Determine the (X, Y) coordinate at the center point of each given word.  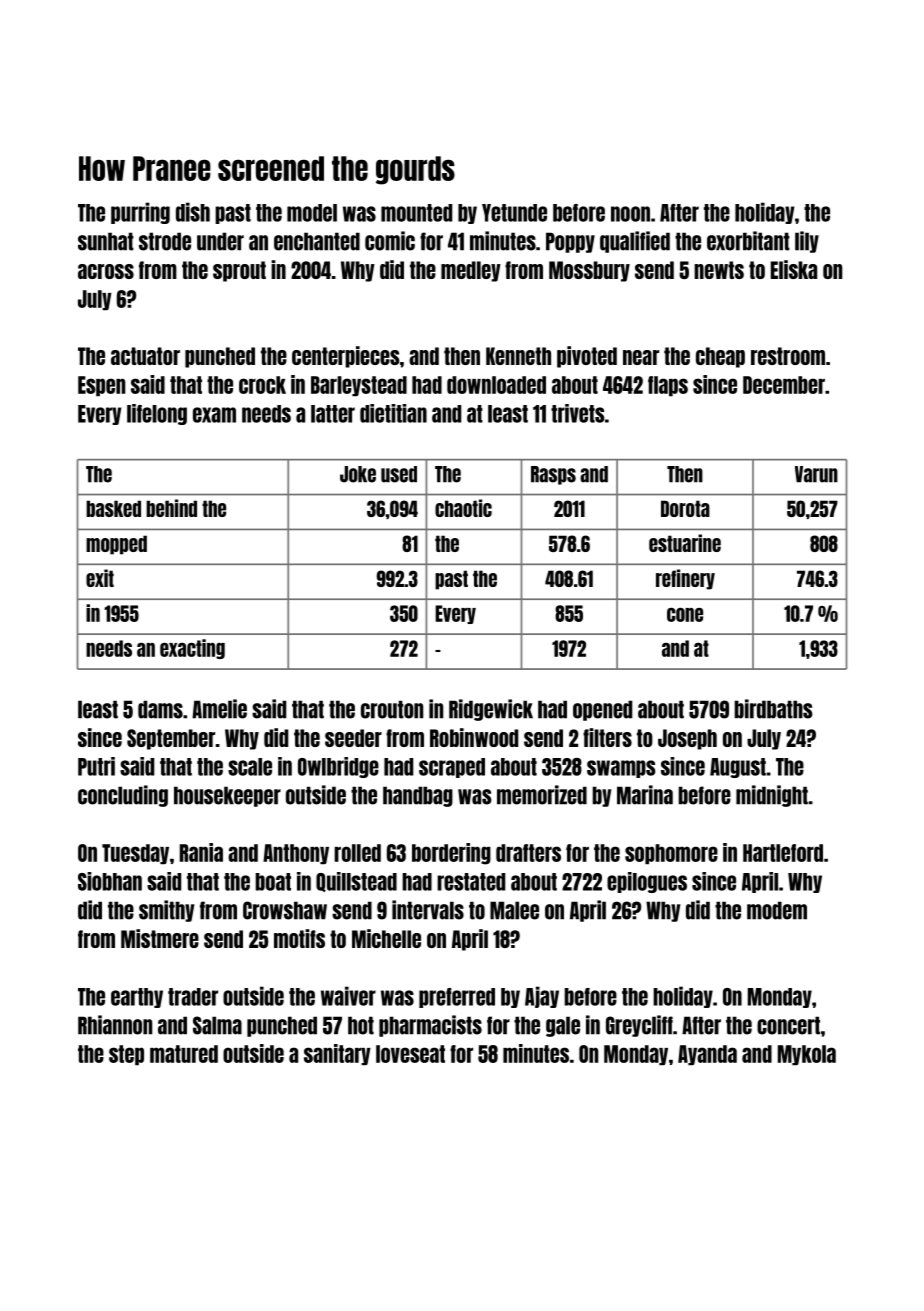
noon (630, 214)
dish (193, 212)
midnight (772, 796)
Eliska (794, 269)
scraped (452, 768)
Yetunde (514, 213)
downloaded (496, 385)
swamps (621, 769)
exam (214, 415)
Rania (201, 852)
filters (607, 737)
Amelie (219, 709)
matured (184, 1054)
